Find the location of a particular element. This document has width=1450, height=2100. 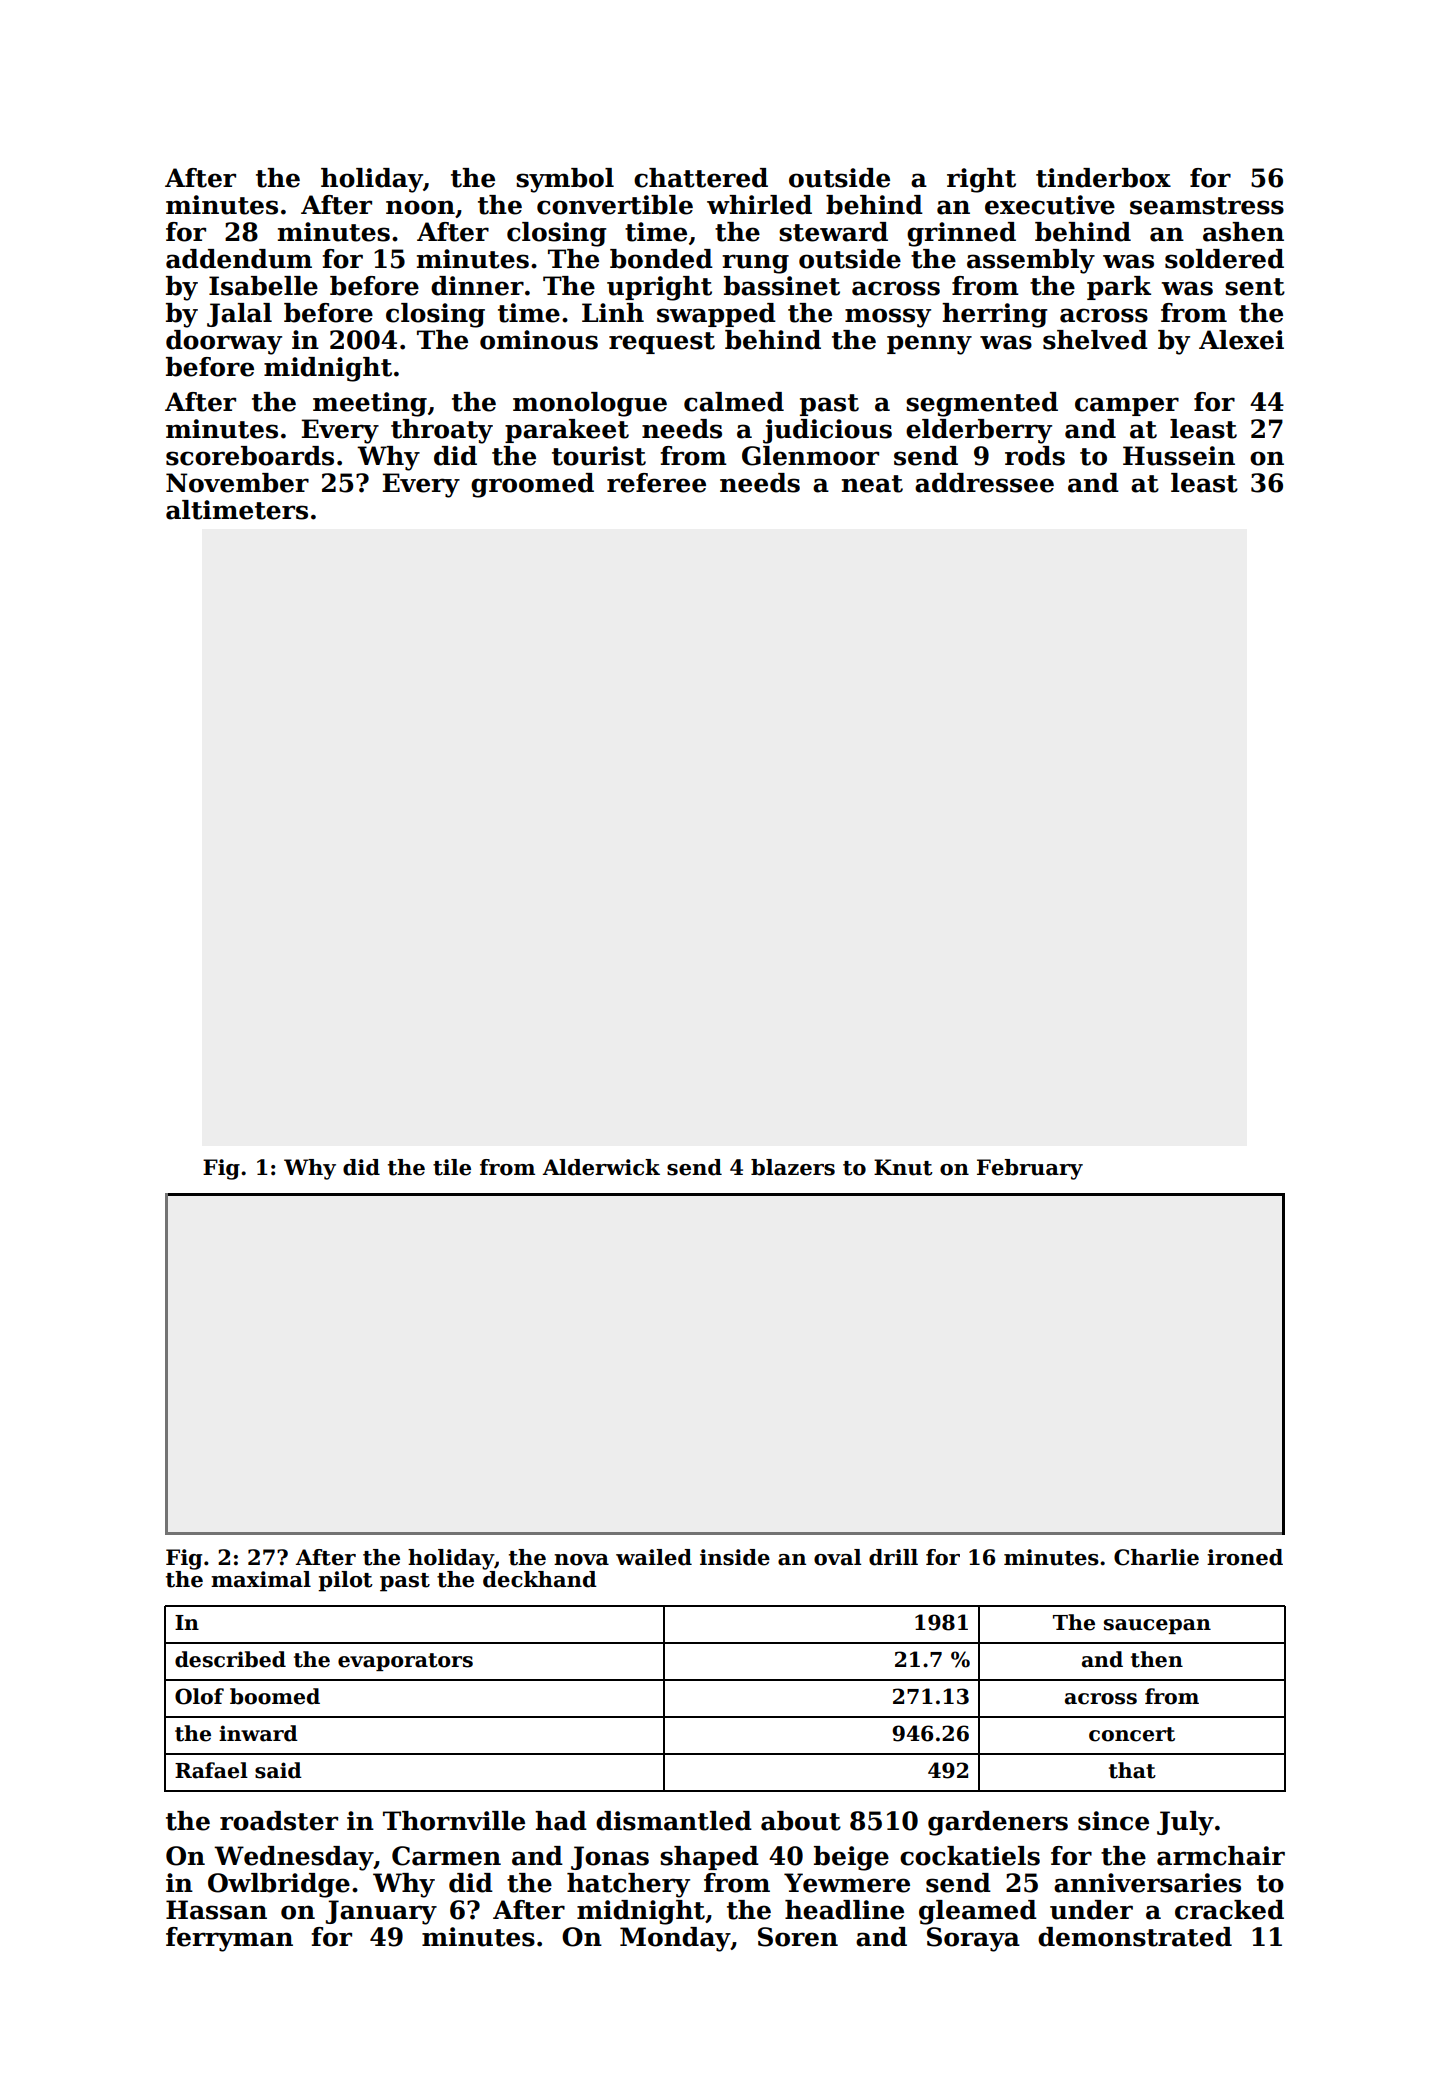

November is located at coordinates (237, 483).
